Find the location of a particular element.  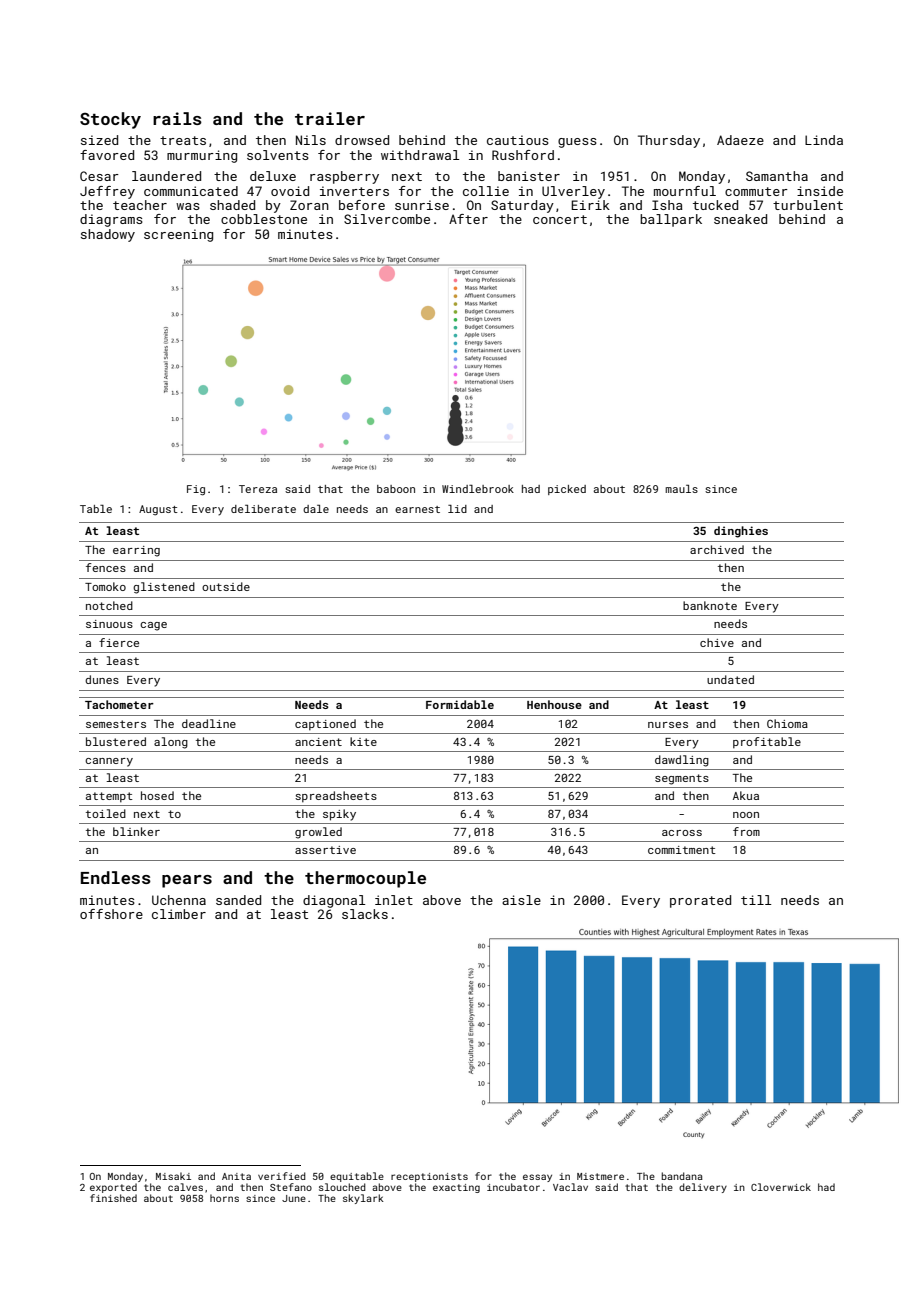

calves is located at coordinates (185, 1187).
